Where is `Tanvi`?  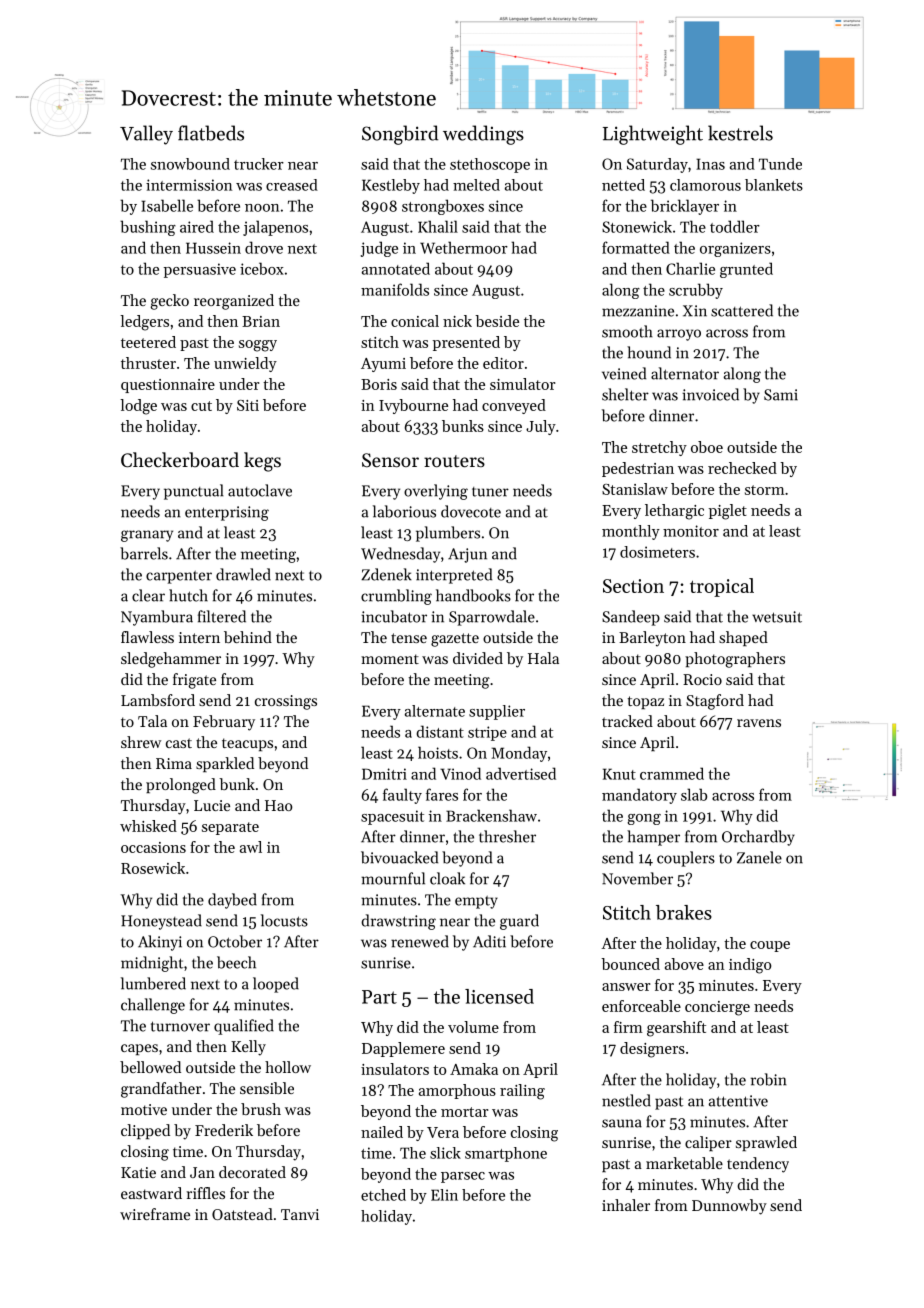 Tanvi is located at coordinates (300, 1214).
